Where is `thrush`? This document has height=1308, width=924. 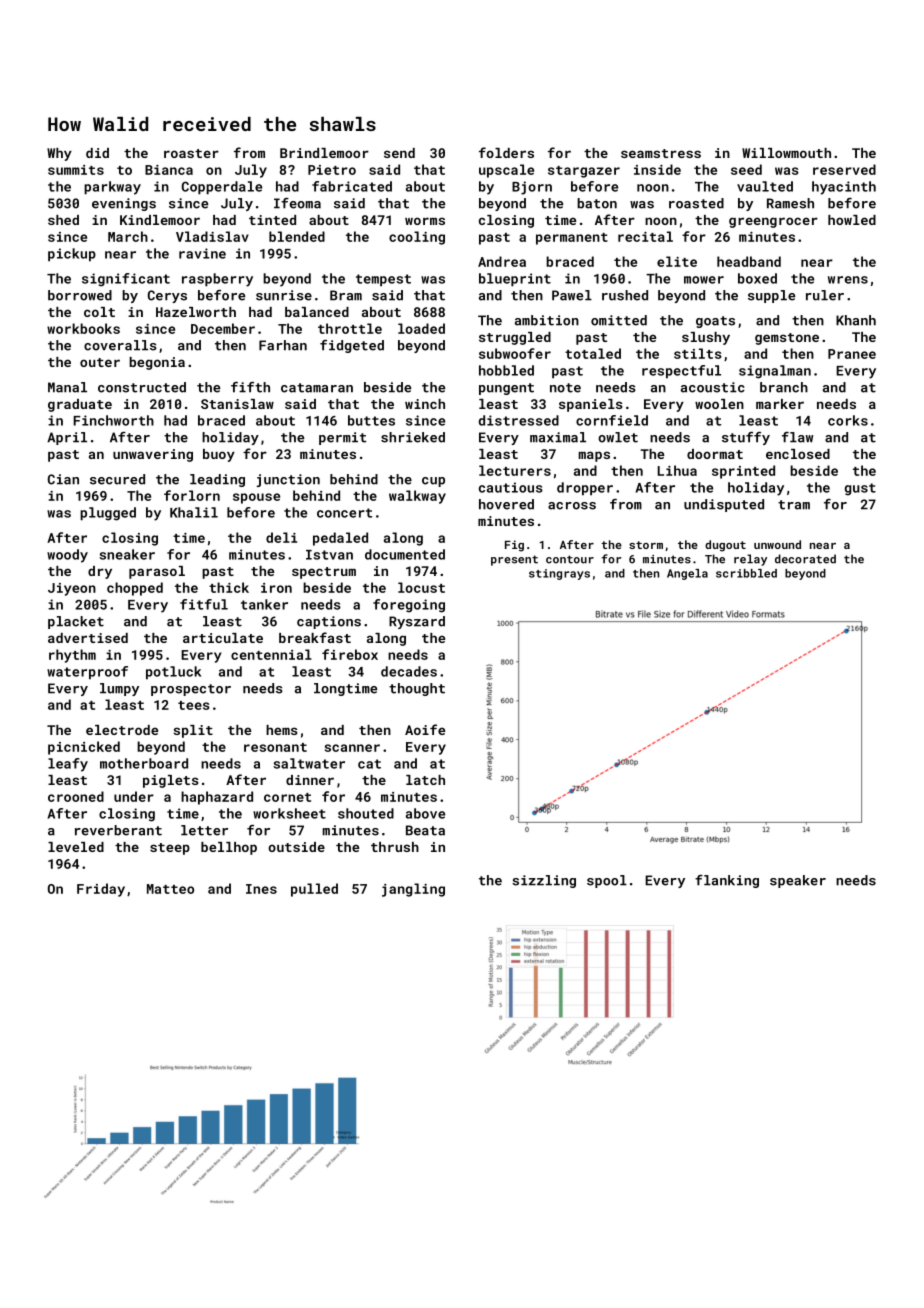
thrush is located at coordinates (395, 847).
